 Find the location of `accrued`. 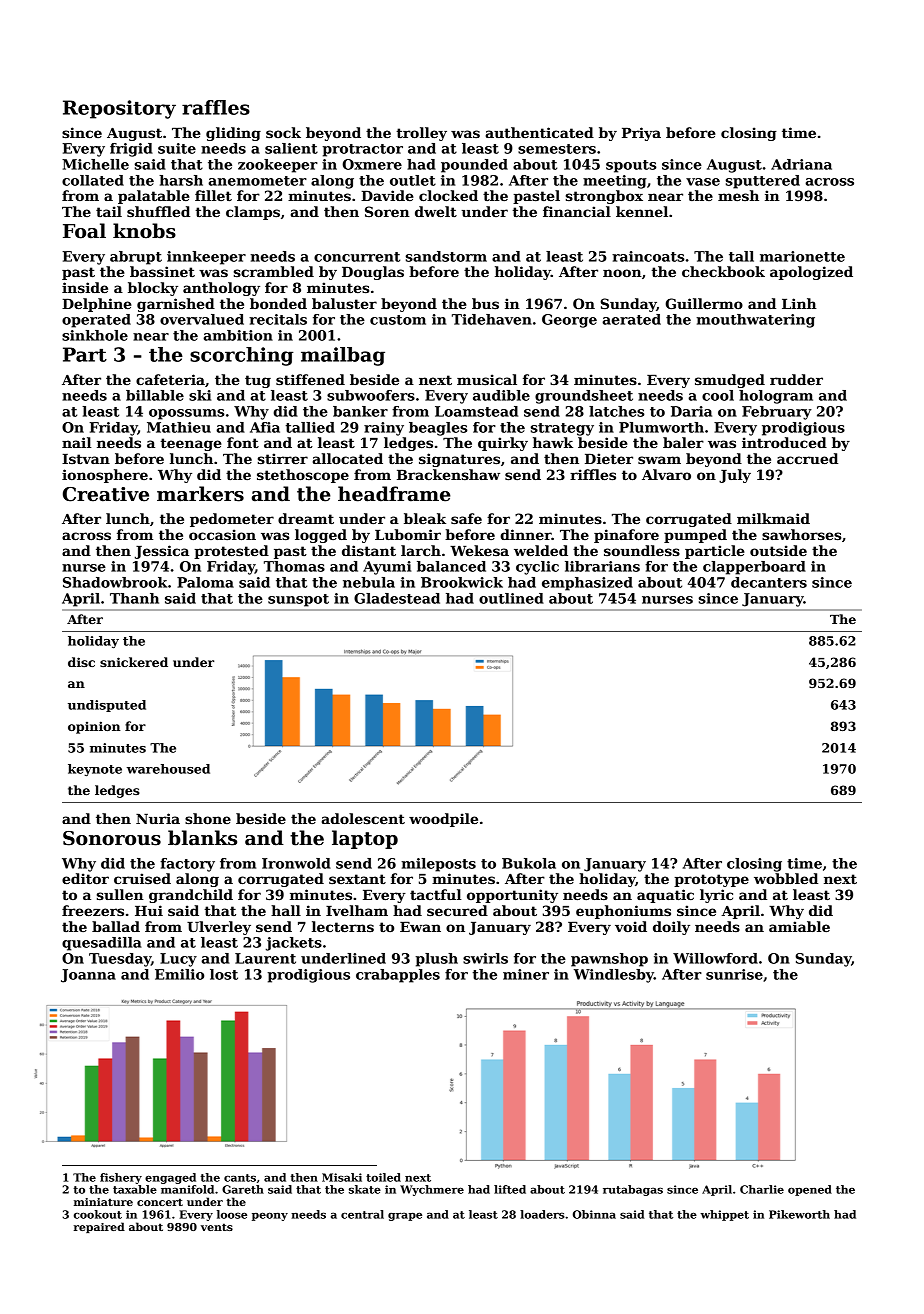

accrued is located at coordinates (807, 458).
